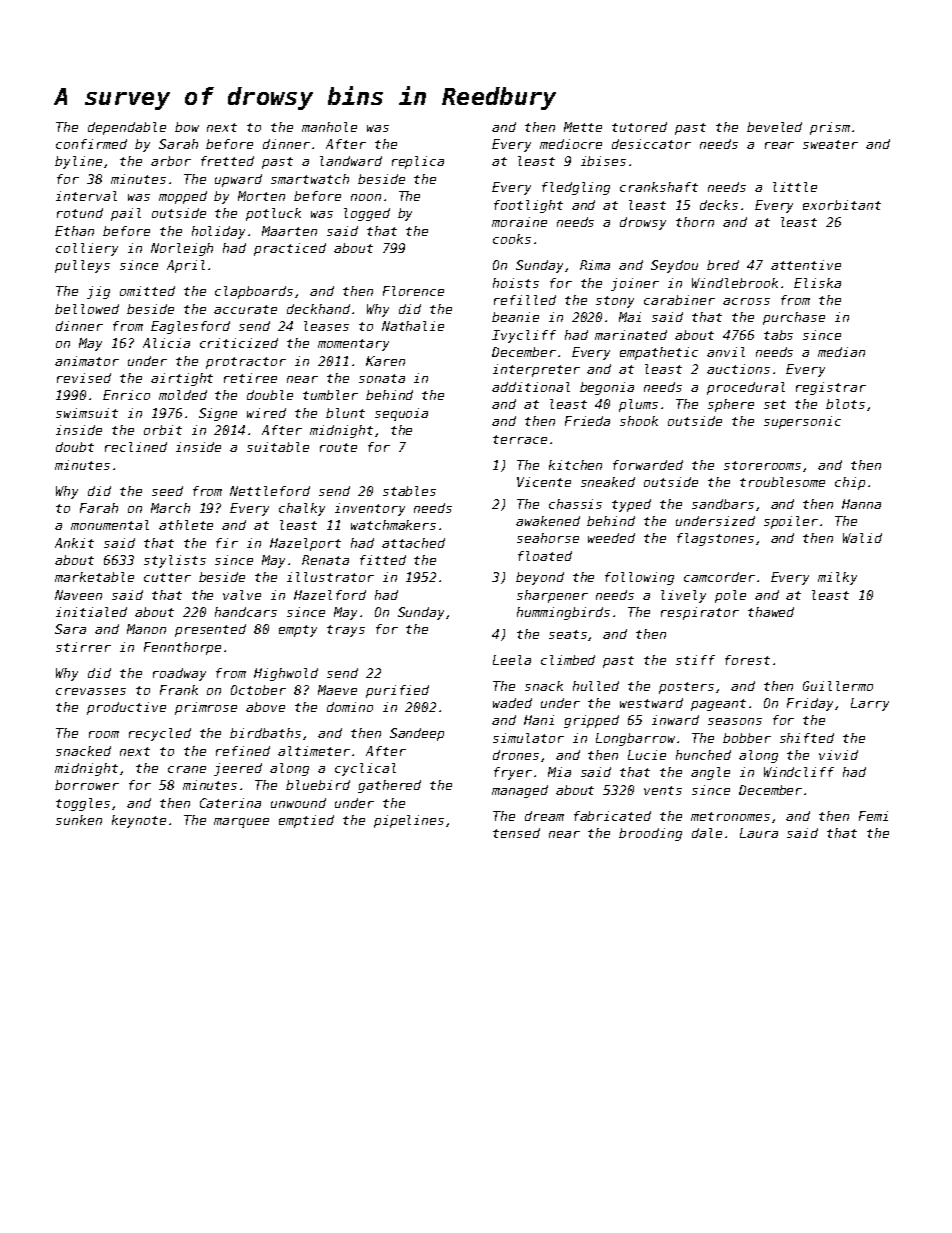  Describe the element at coordinates (87, 785) in the screenshot. I see `borrower` at that location.
